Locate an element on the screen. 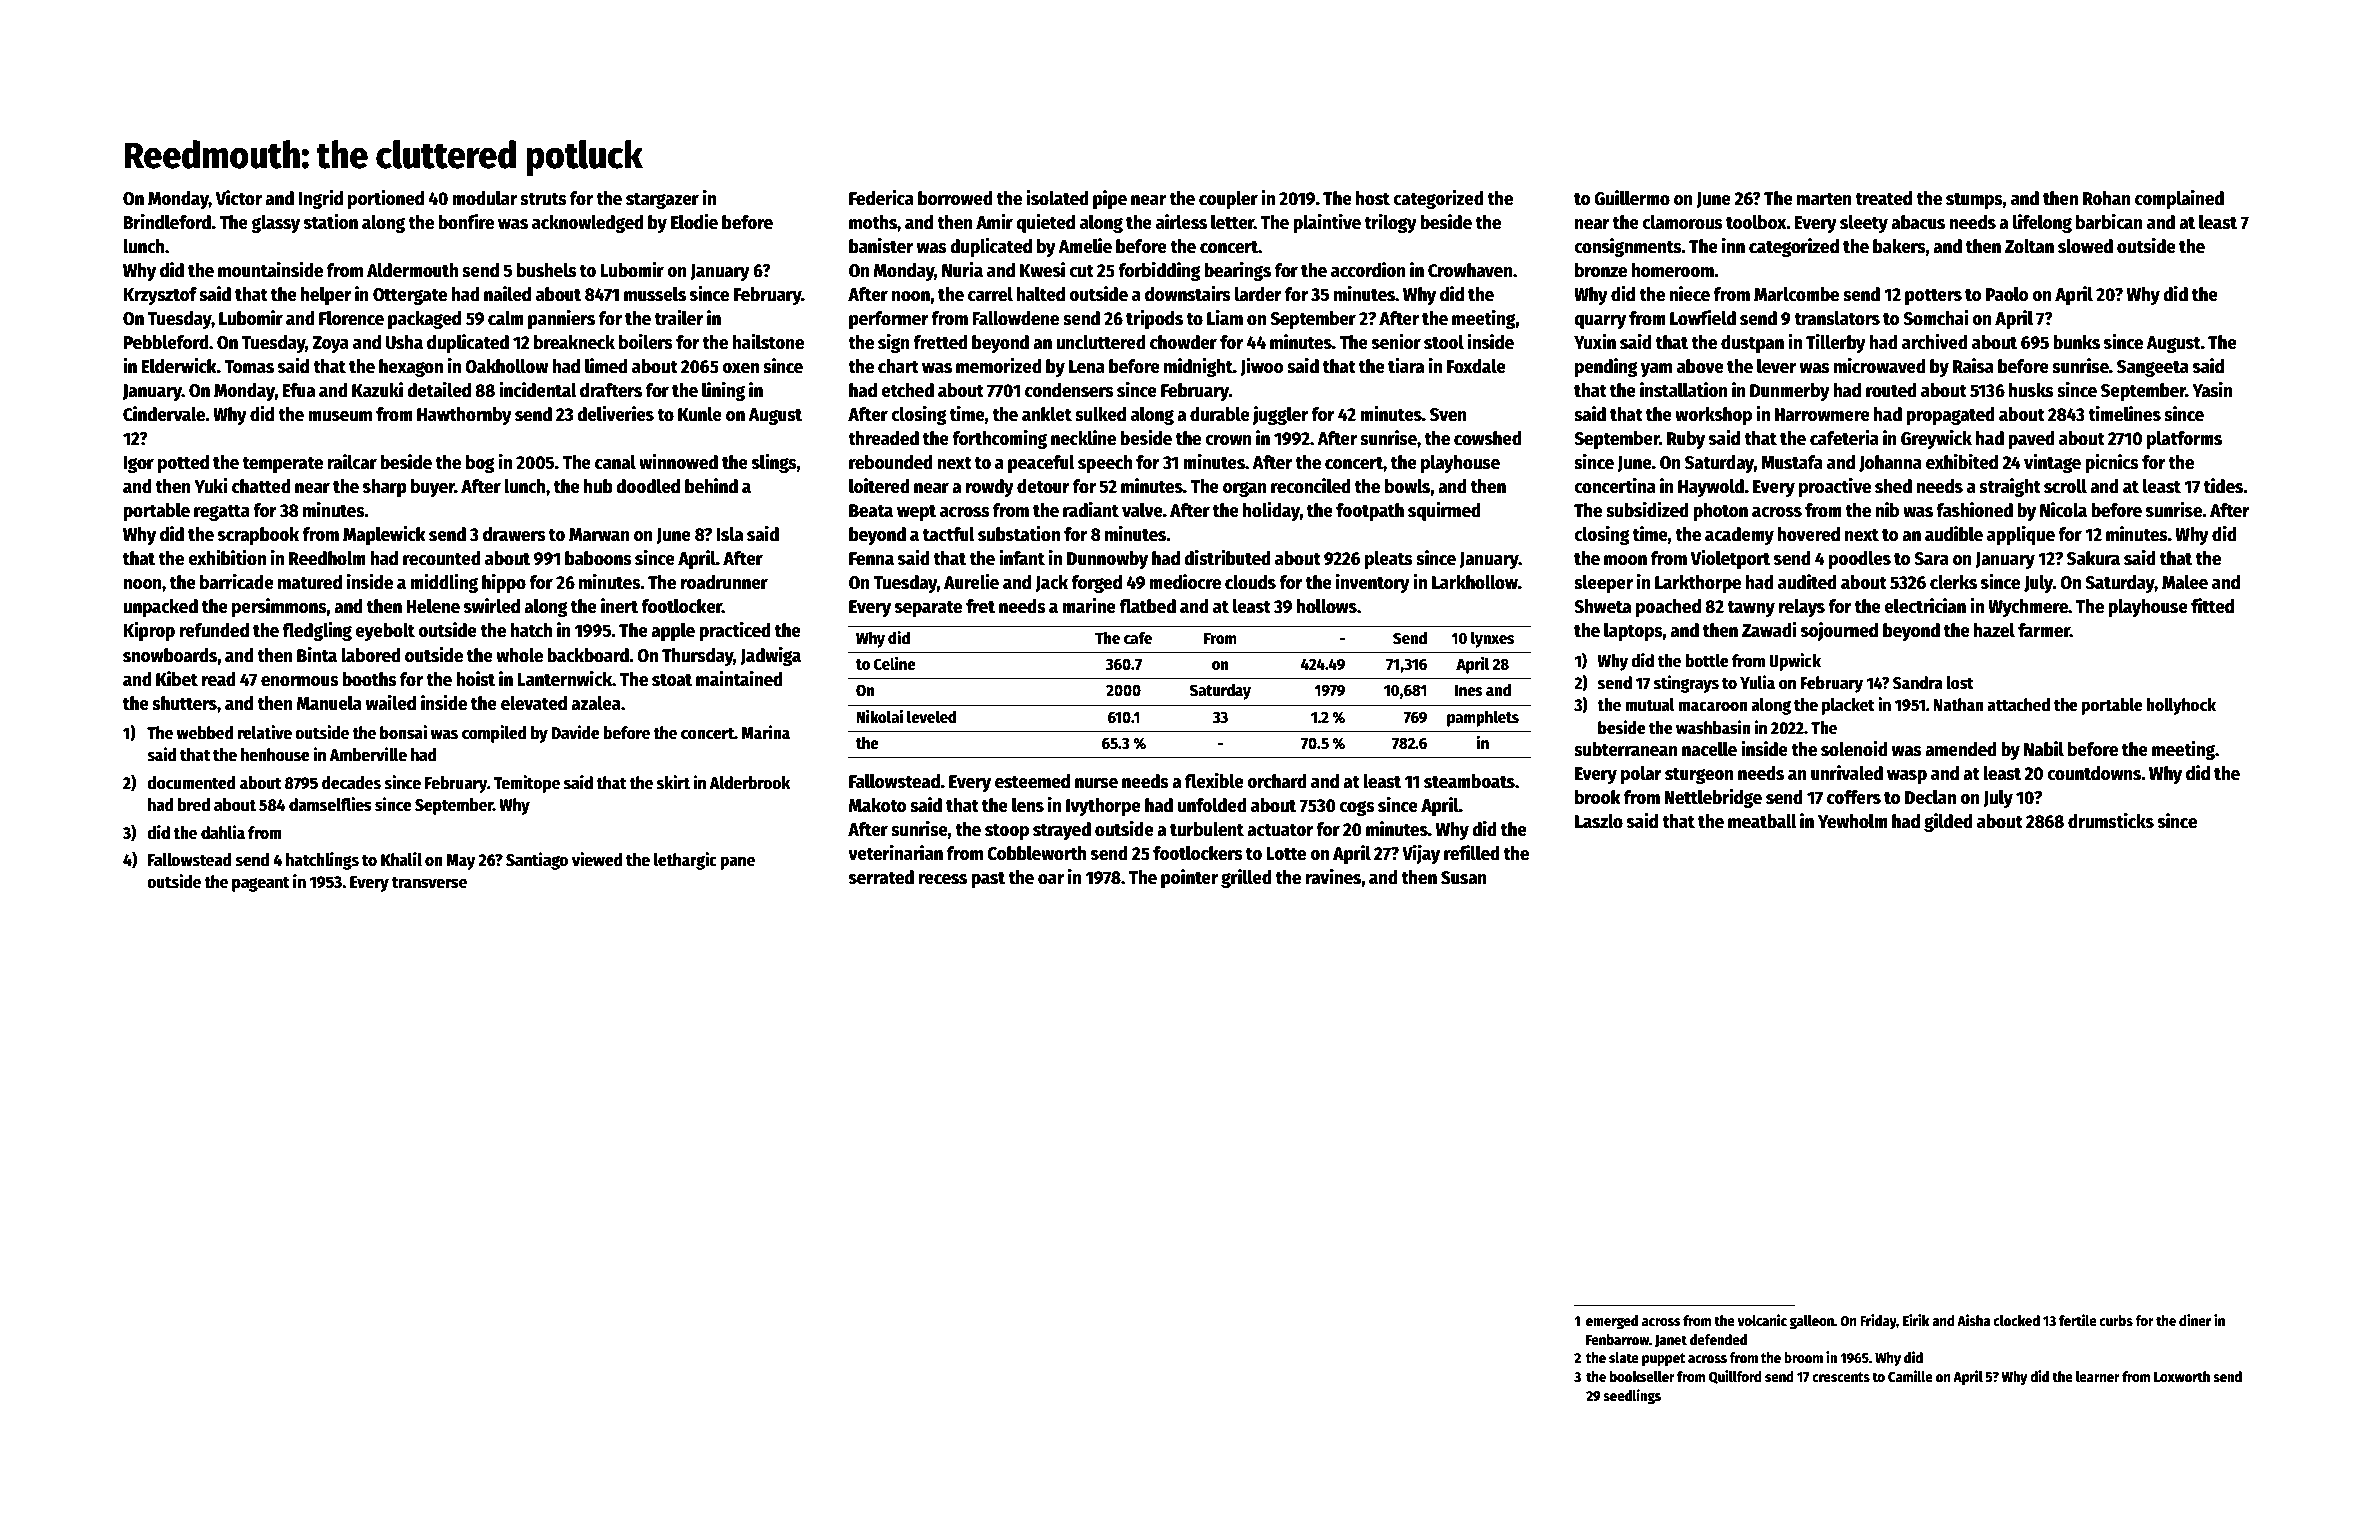  seedlings is located at coordinates (1632, 1396).
